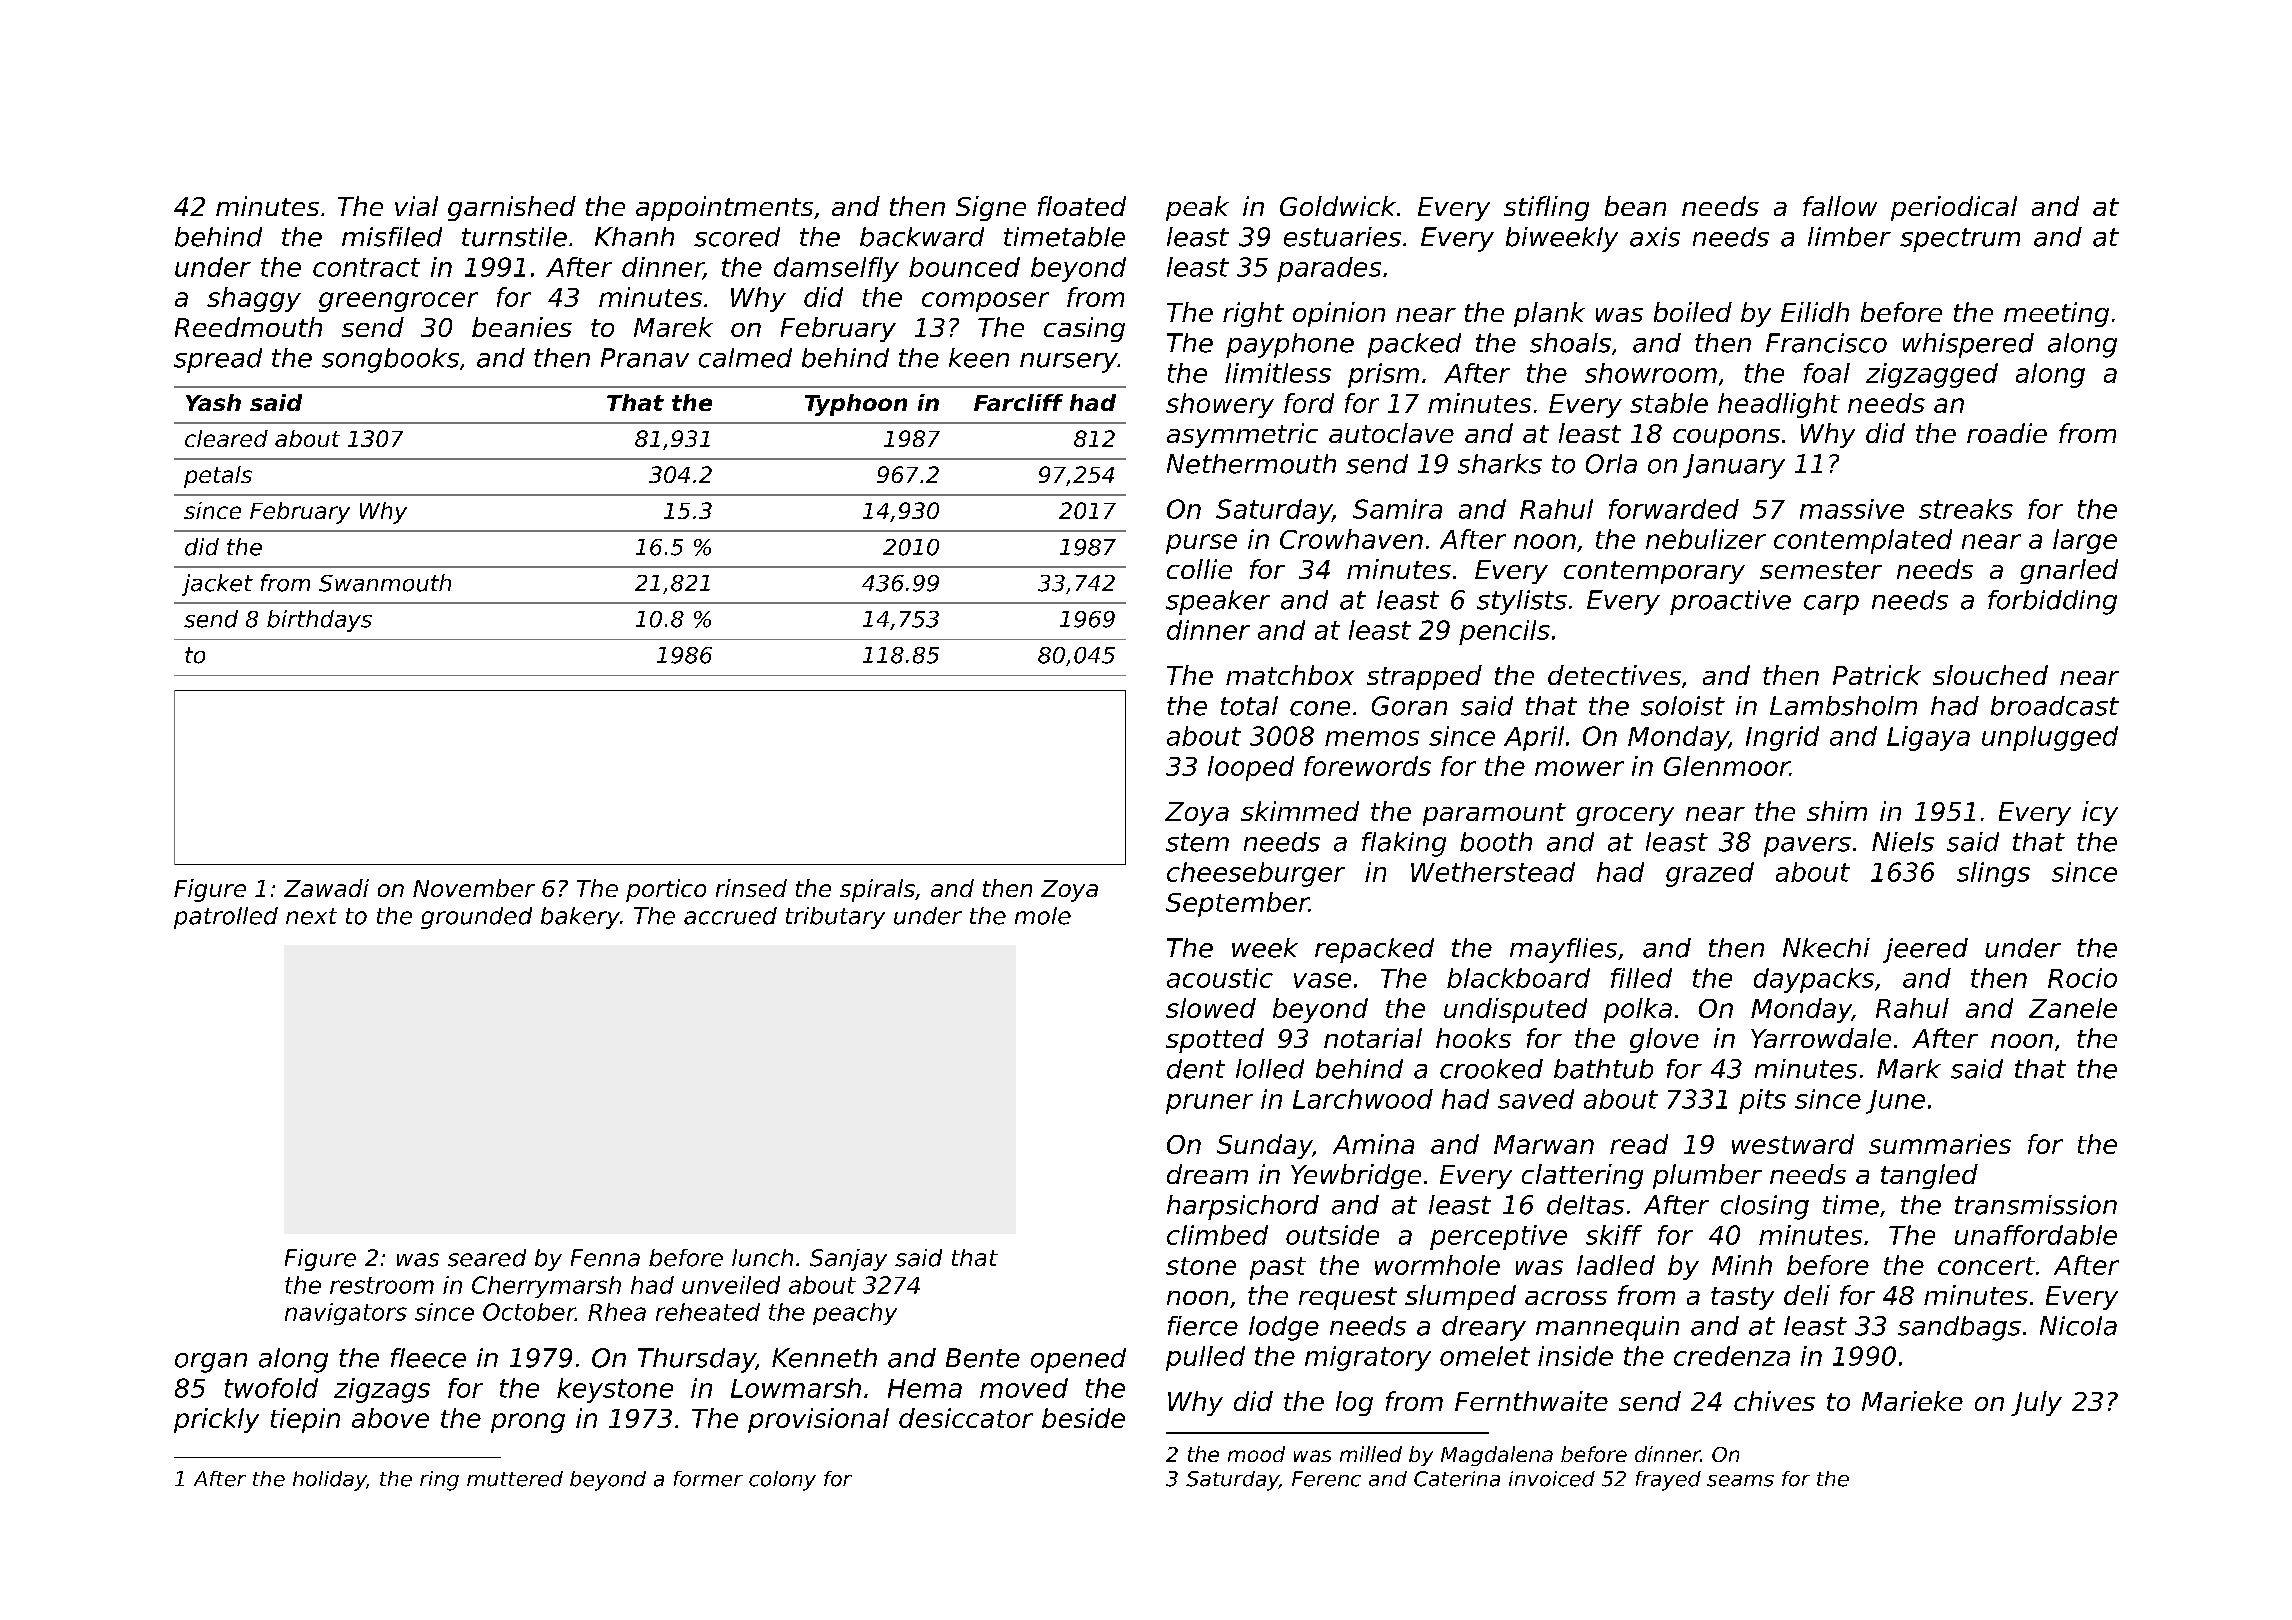  What do you see at coordinates (211, 1363) in the page?
I see `organ` at bounding box center [211, 1363].
